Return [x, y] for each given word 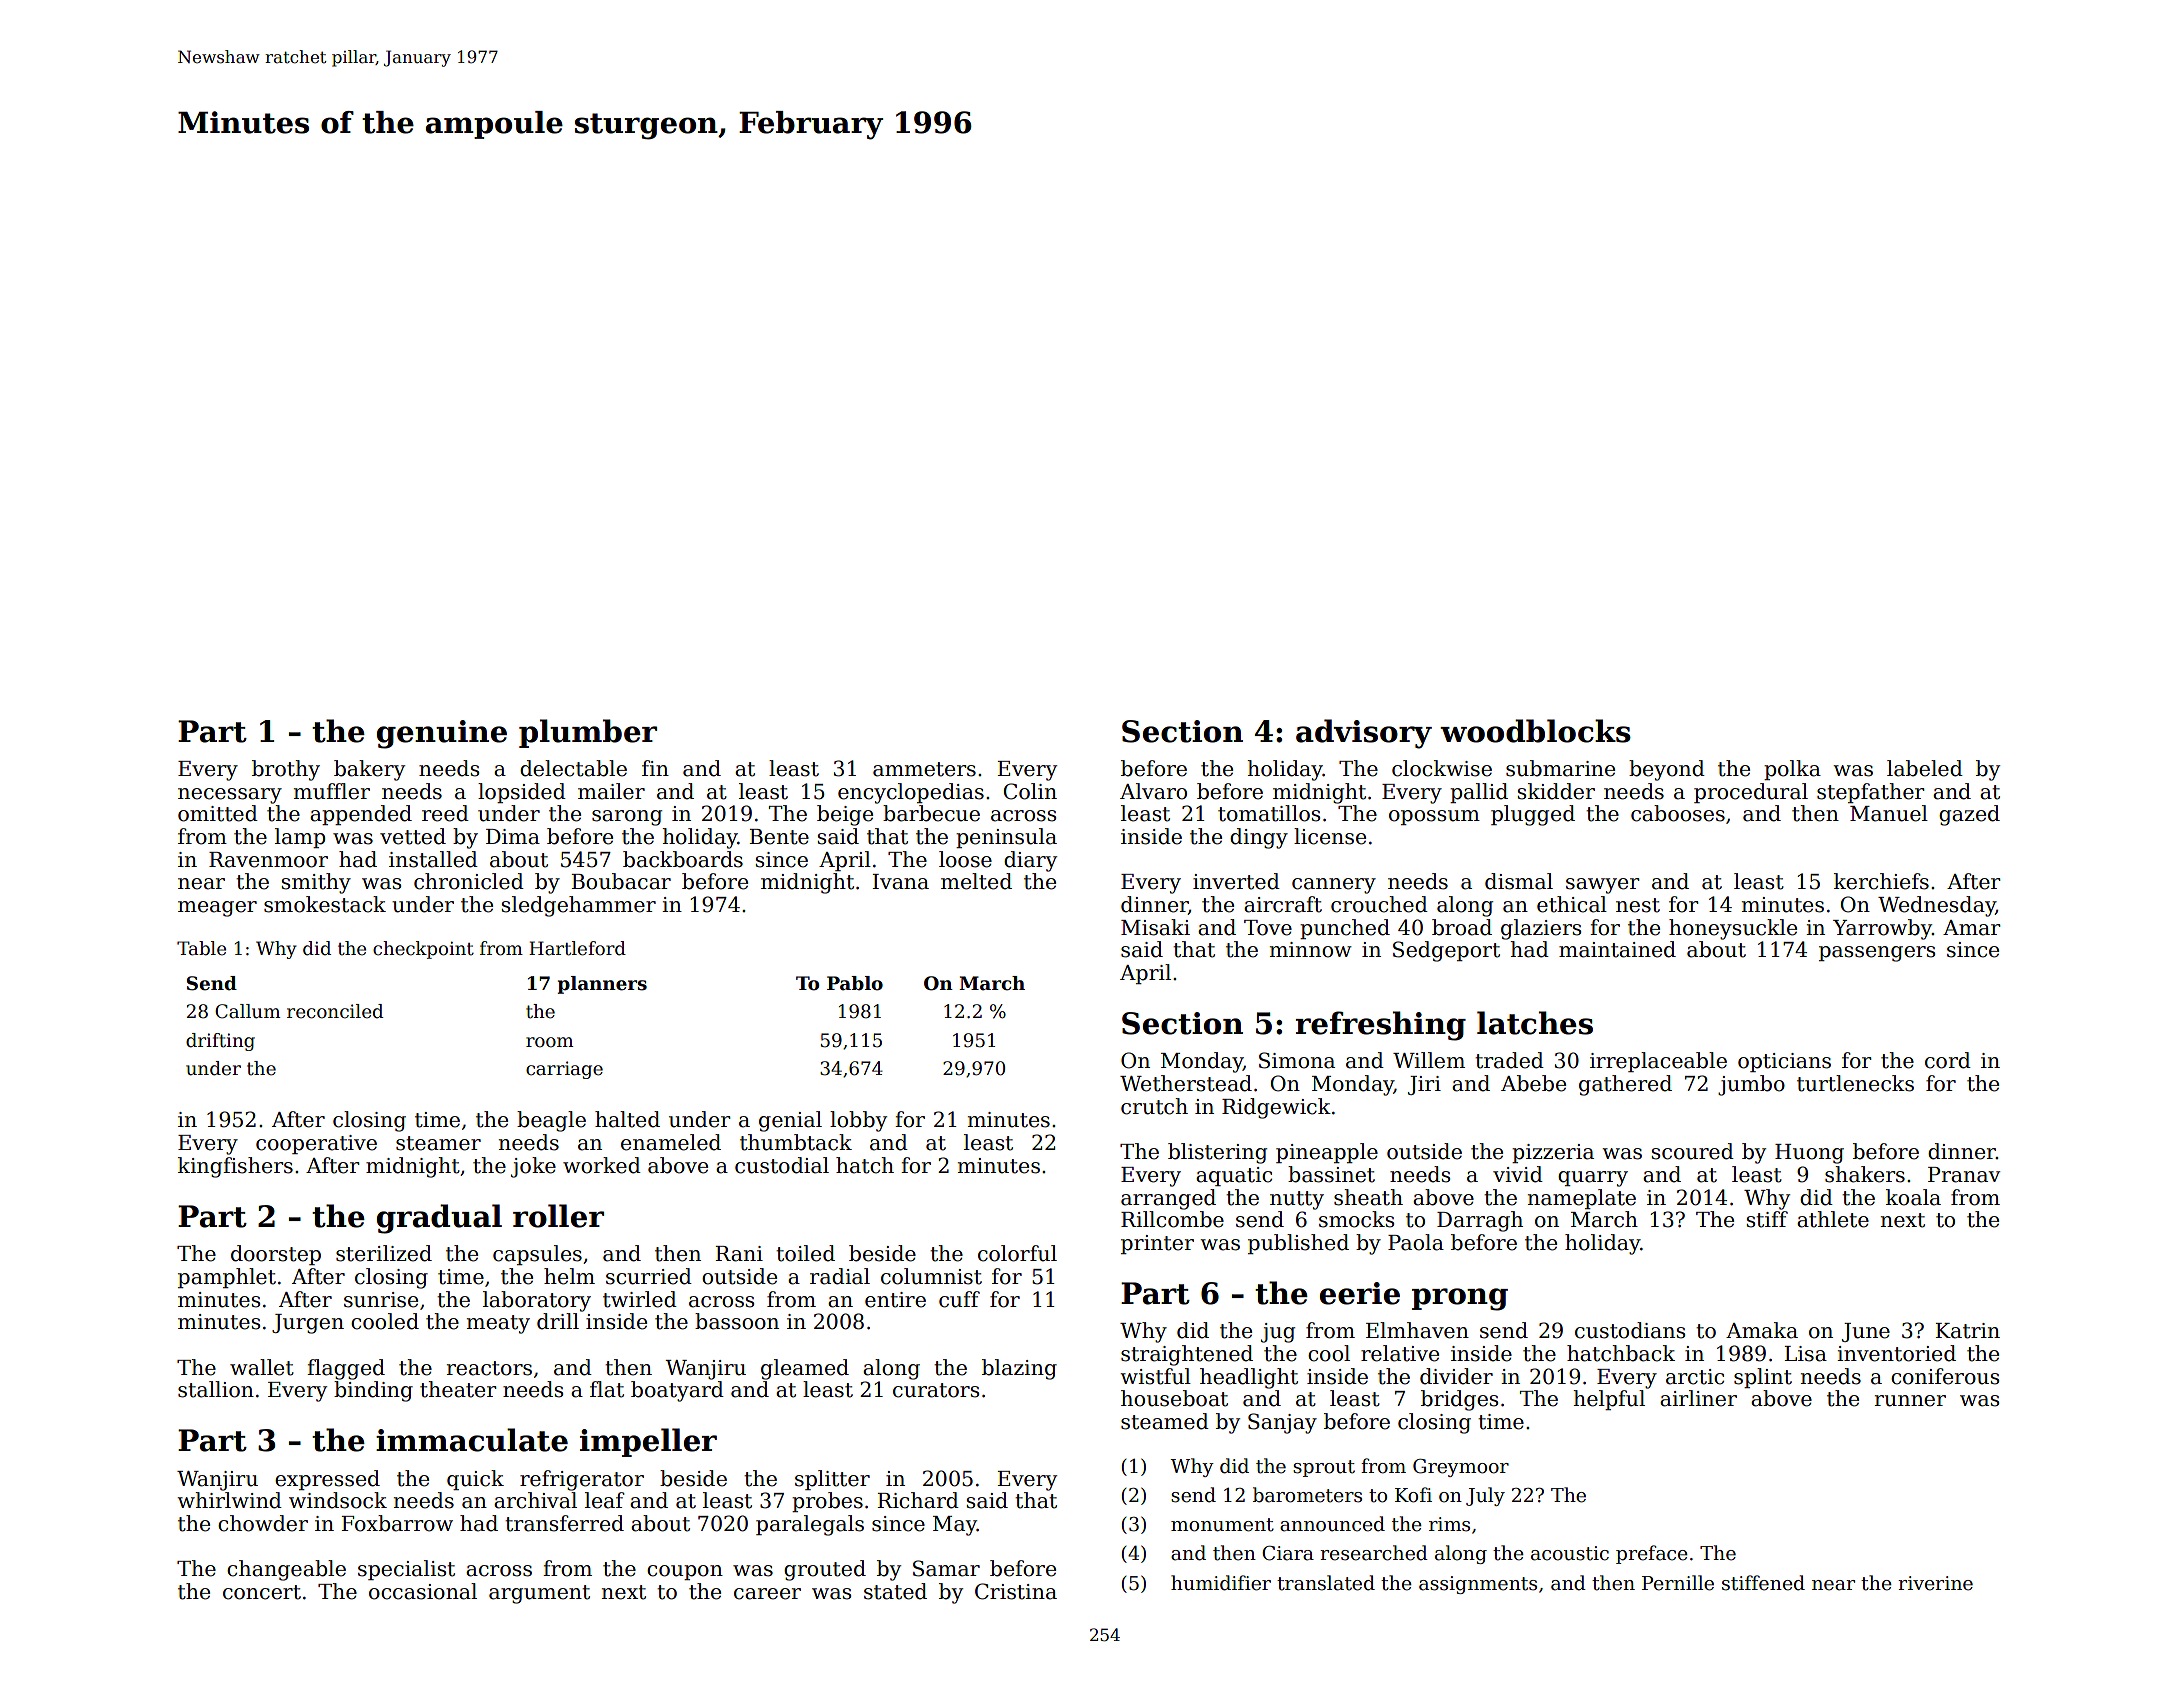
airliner [1698, 1398]
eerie [1360, 1293]
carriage [564, 1070]
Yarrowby [1882, 929]
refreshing [1381, 1026]
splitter [832, 1480]
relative [1400, 1353]
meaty [498, 1324]
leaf [605, 1500]
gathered [1625, 1085]
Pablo [855, 983]
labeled [1925, 768]
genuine [442, 734]
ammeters [924, 769]
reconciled [335, 1011]
